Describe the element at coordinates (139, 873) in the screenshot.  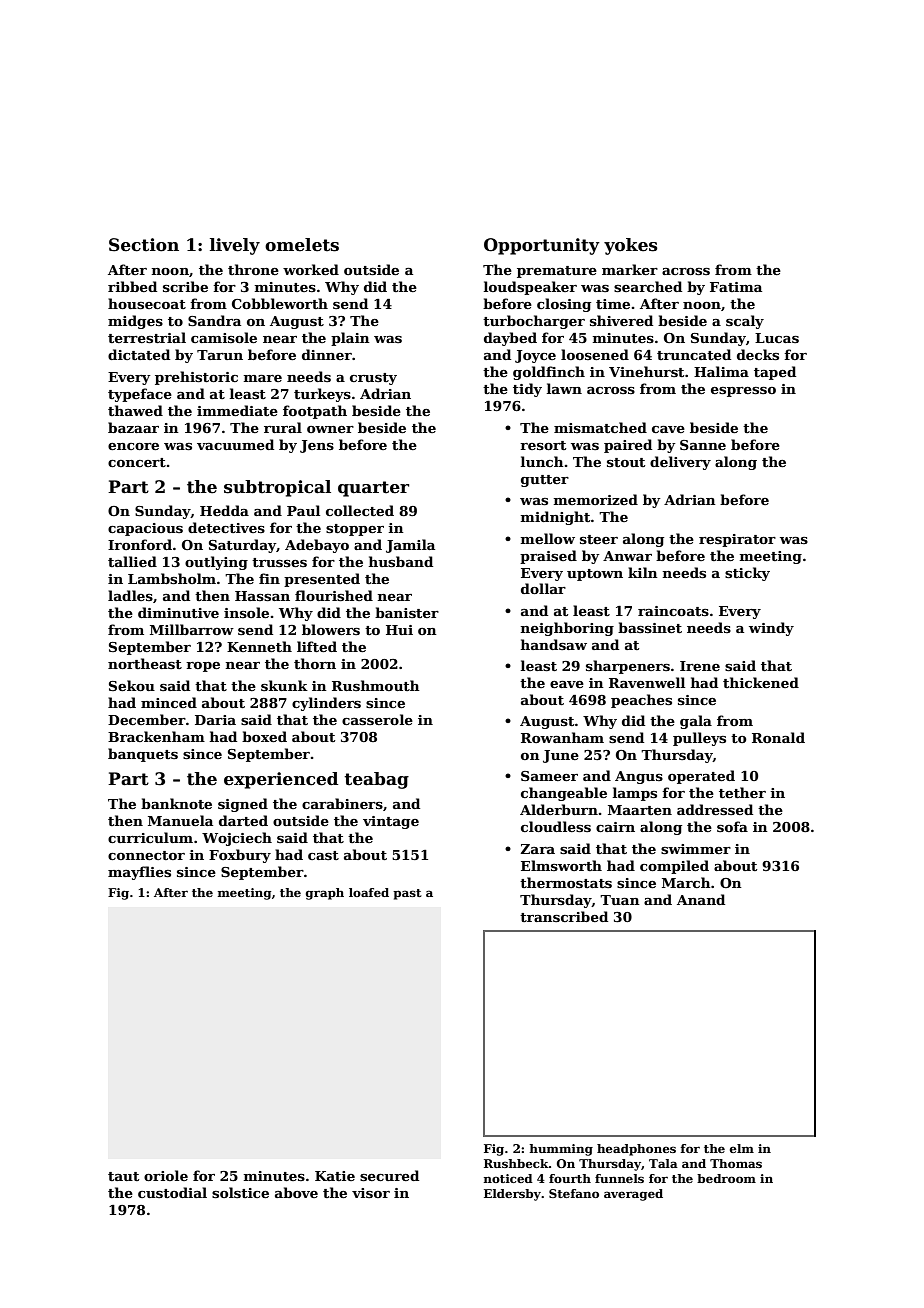
I see `mayflies` at that location.
